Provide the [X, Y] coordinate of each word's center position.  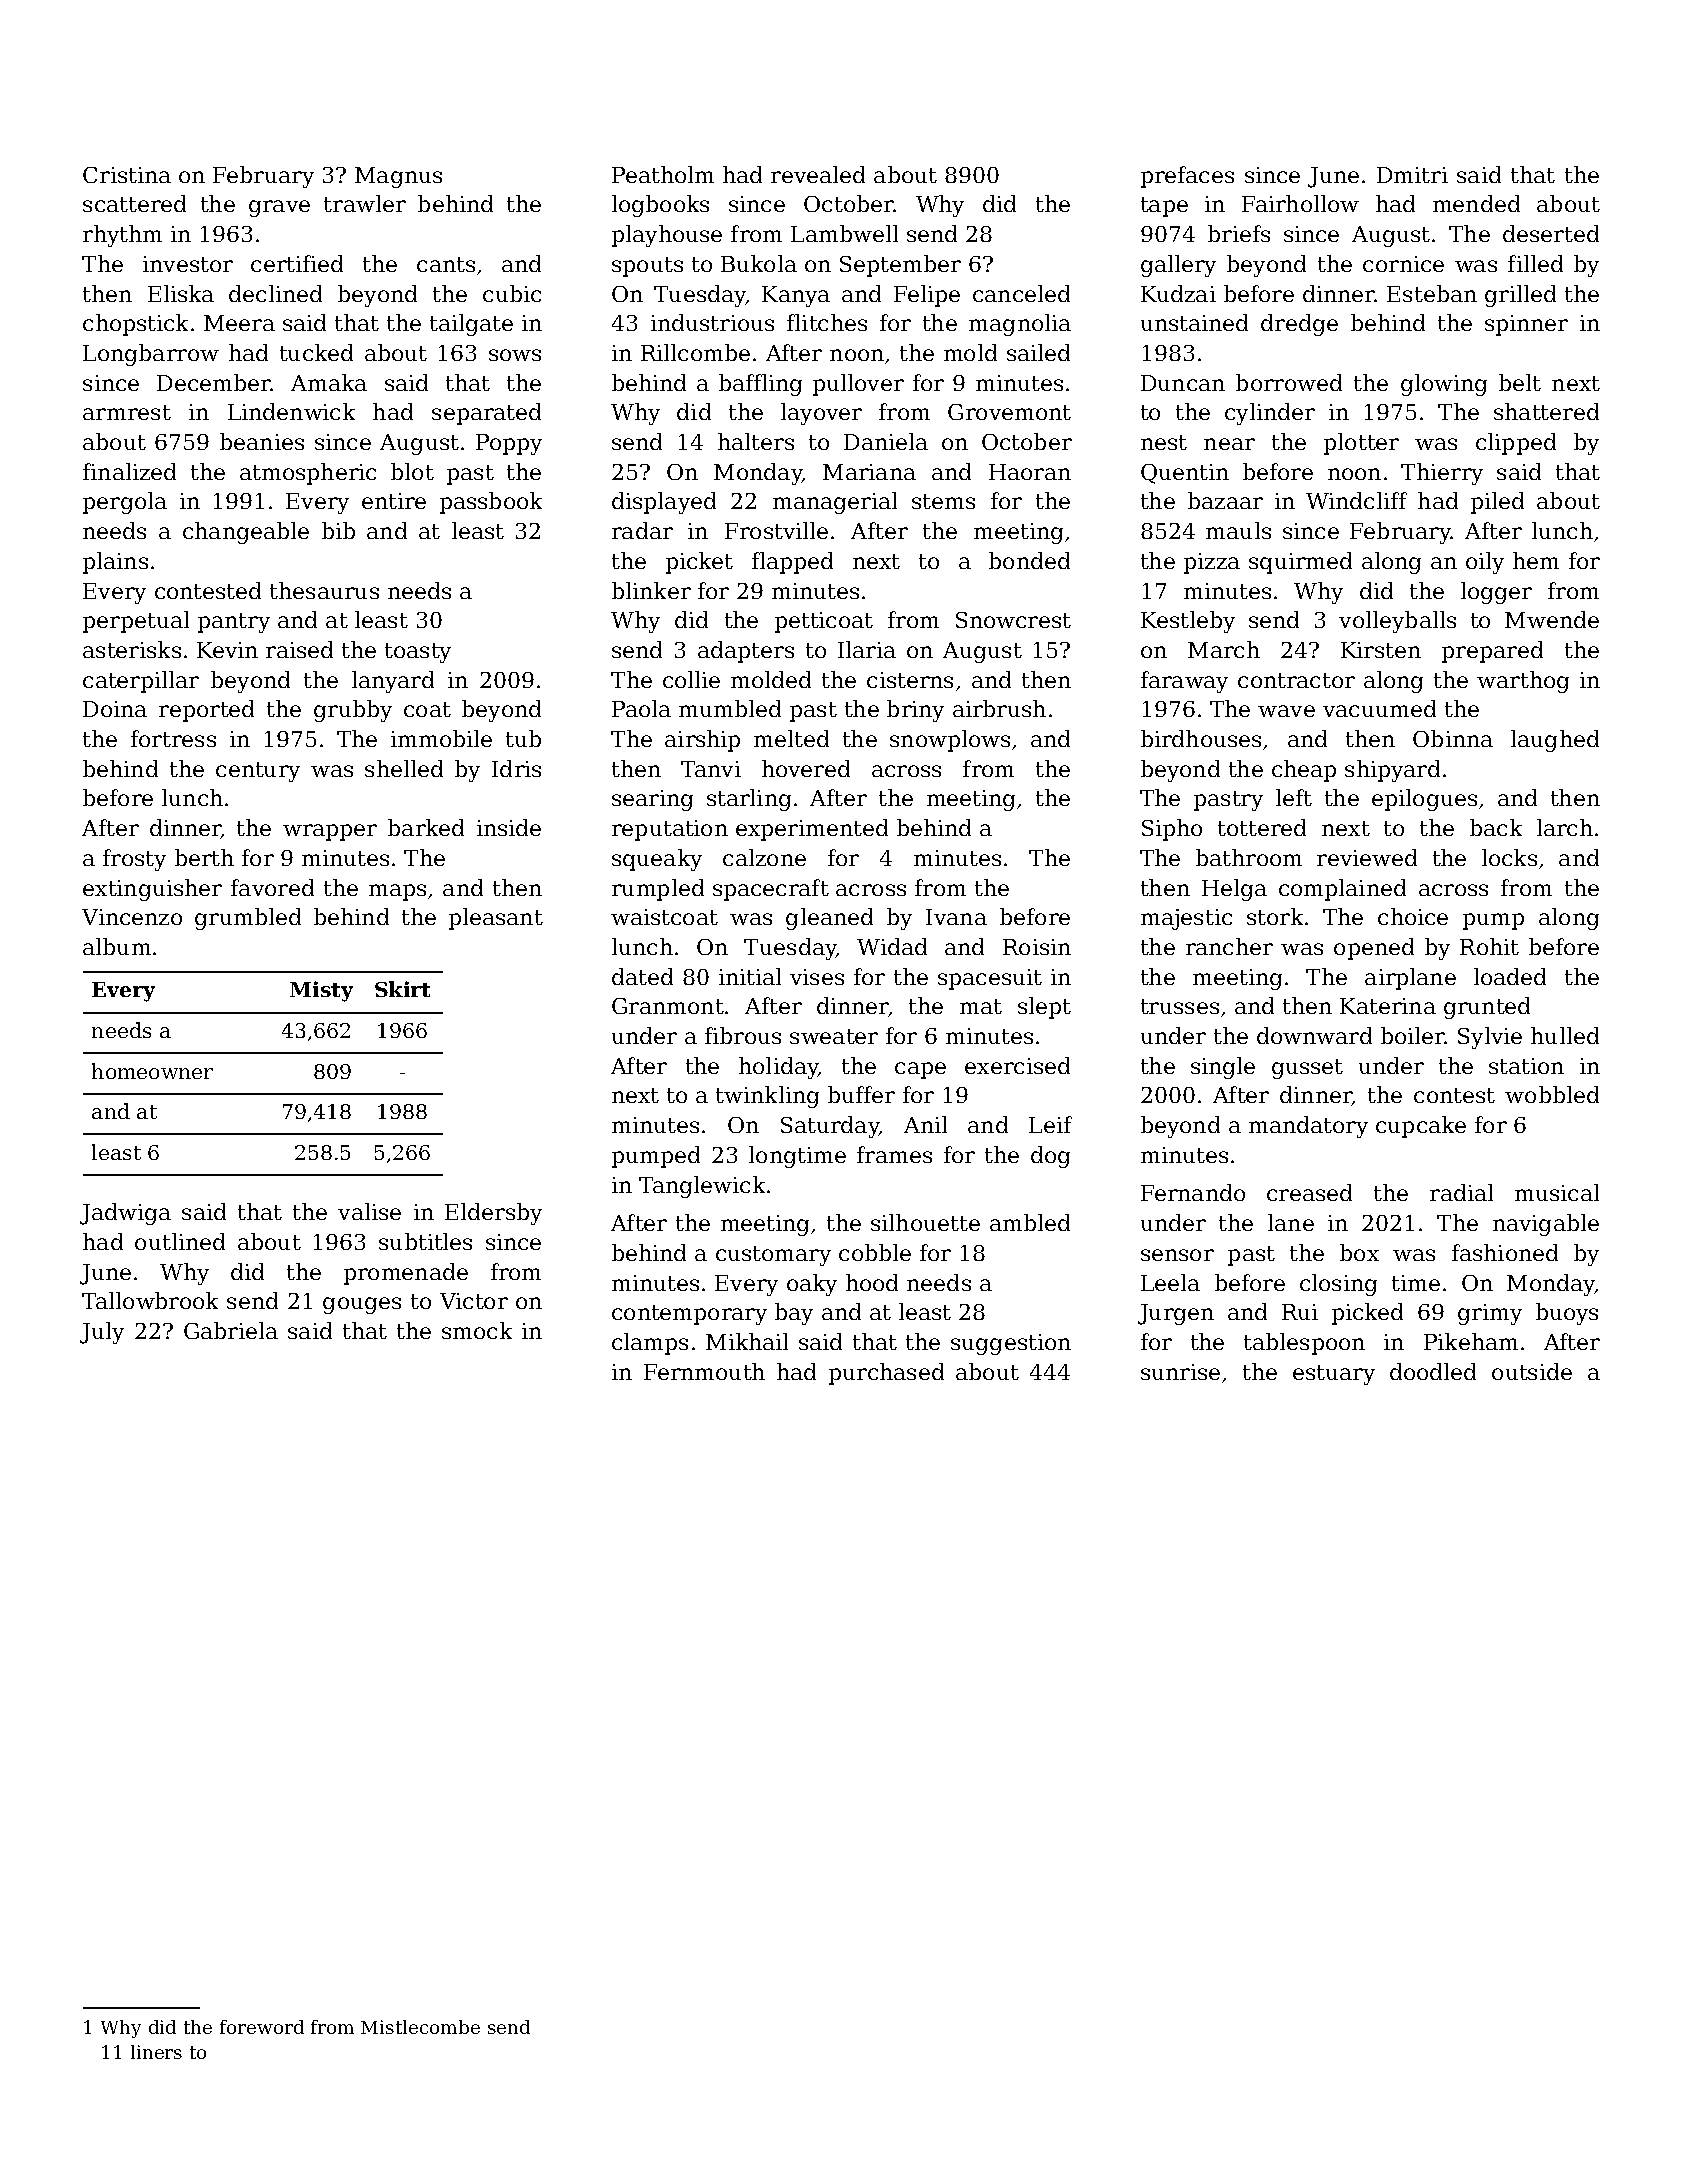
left [1294, 797]
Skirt [402, 989]
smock [477, 1330]
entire [394, 501]
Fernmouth [704, 1371]
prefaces [1187, 177]
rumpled [658, 890]
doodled [1433, 1371]
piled [1497, 503]
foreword [262, 2027]
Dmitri [1412, 175]
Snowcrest [1013, 620]
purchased [886, 1374]
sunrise [1180, 1372]
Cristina [127, 175]
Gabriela [231, 1330]
